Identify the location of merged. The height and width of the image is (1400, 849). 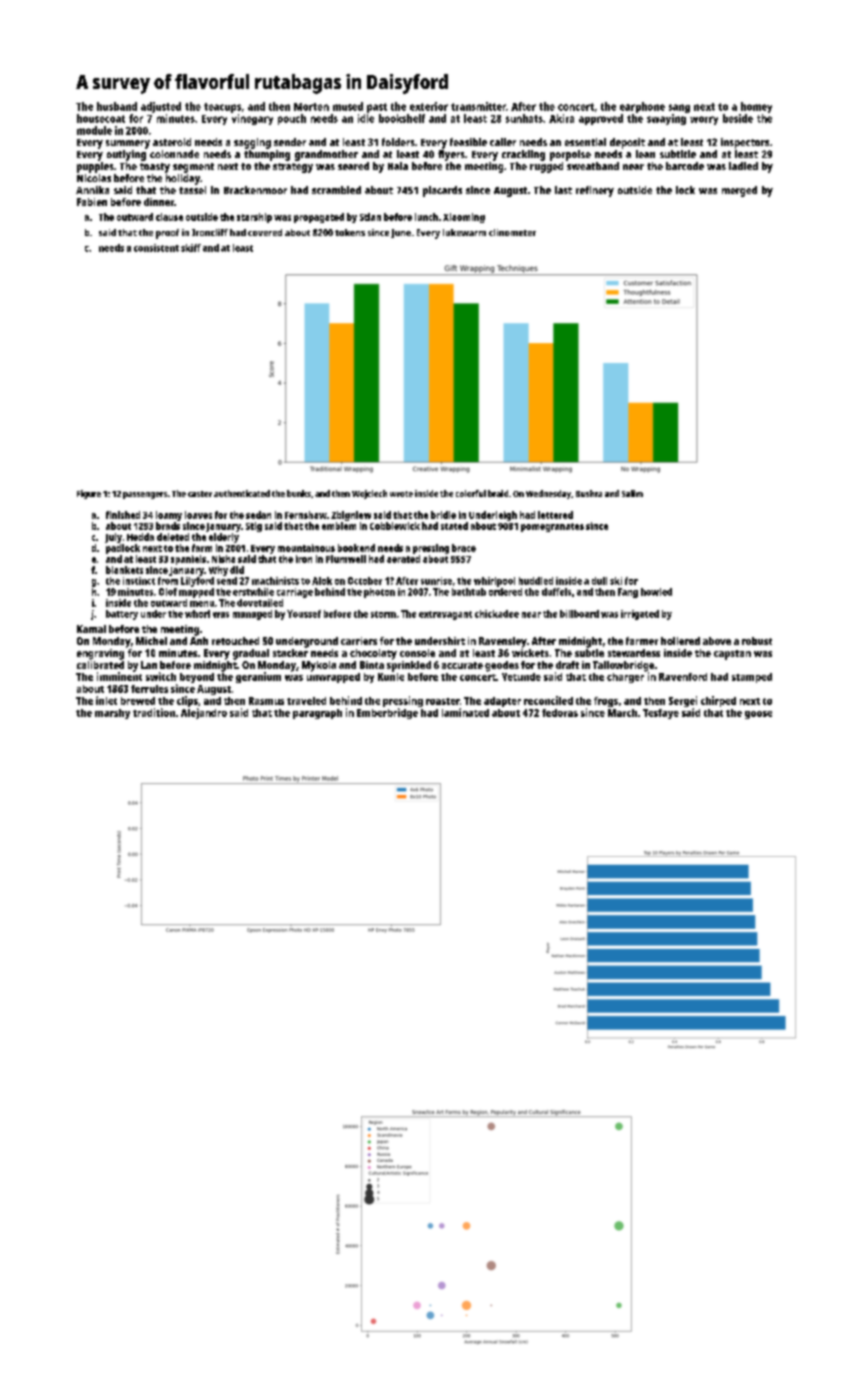
(739, 191).
